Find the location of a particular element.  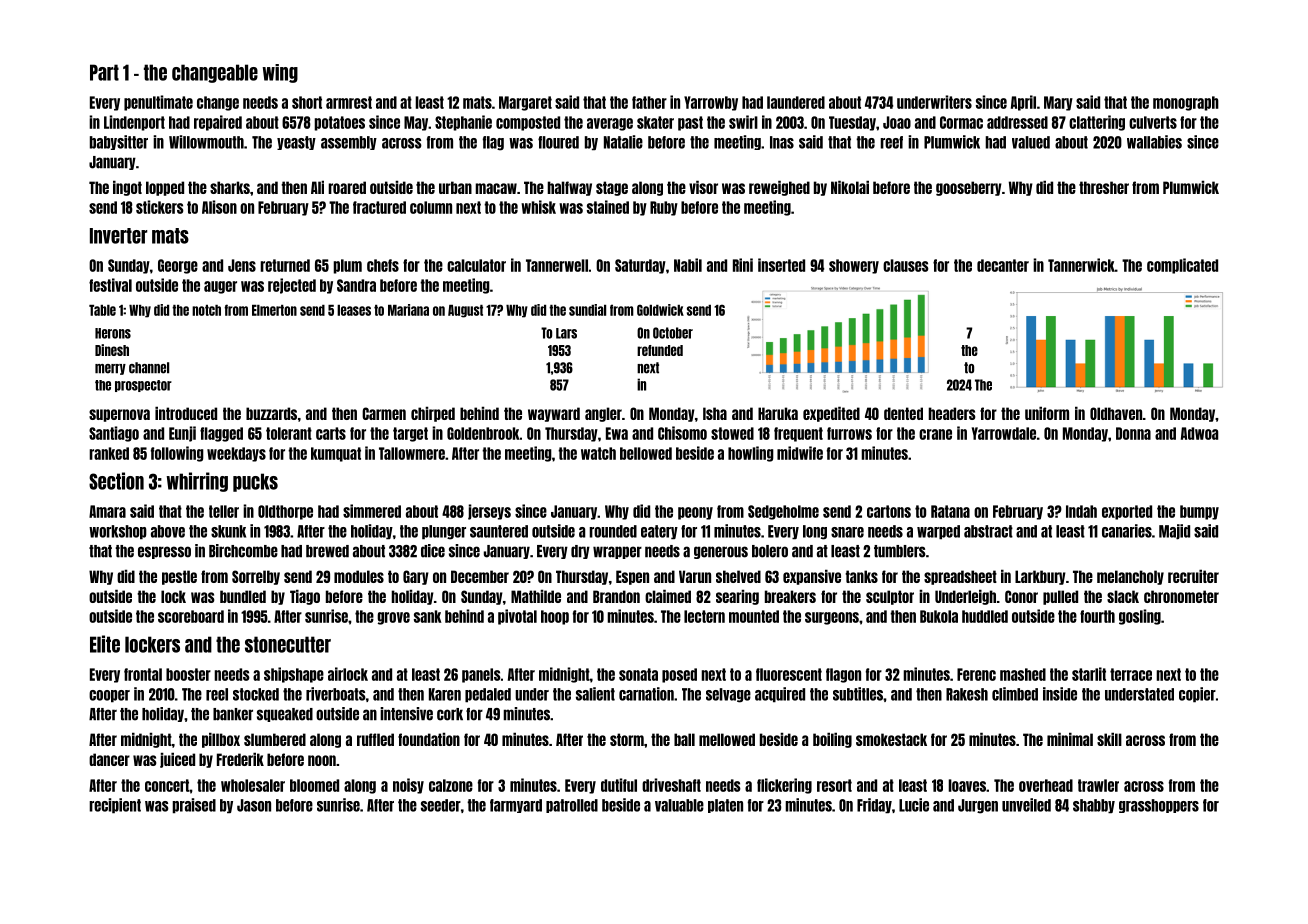

Eunji is located at coordinates (182, 434).
